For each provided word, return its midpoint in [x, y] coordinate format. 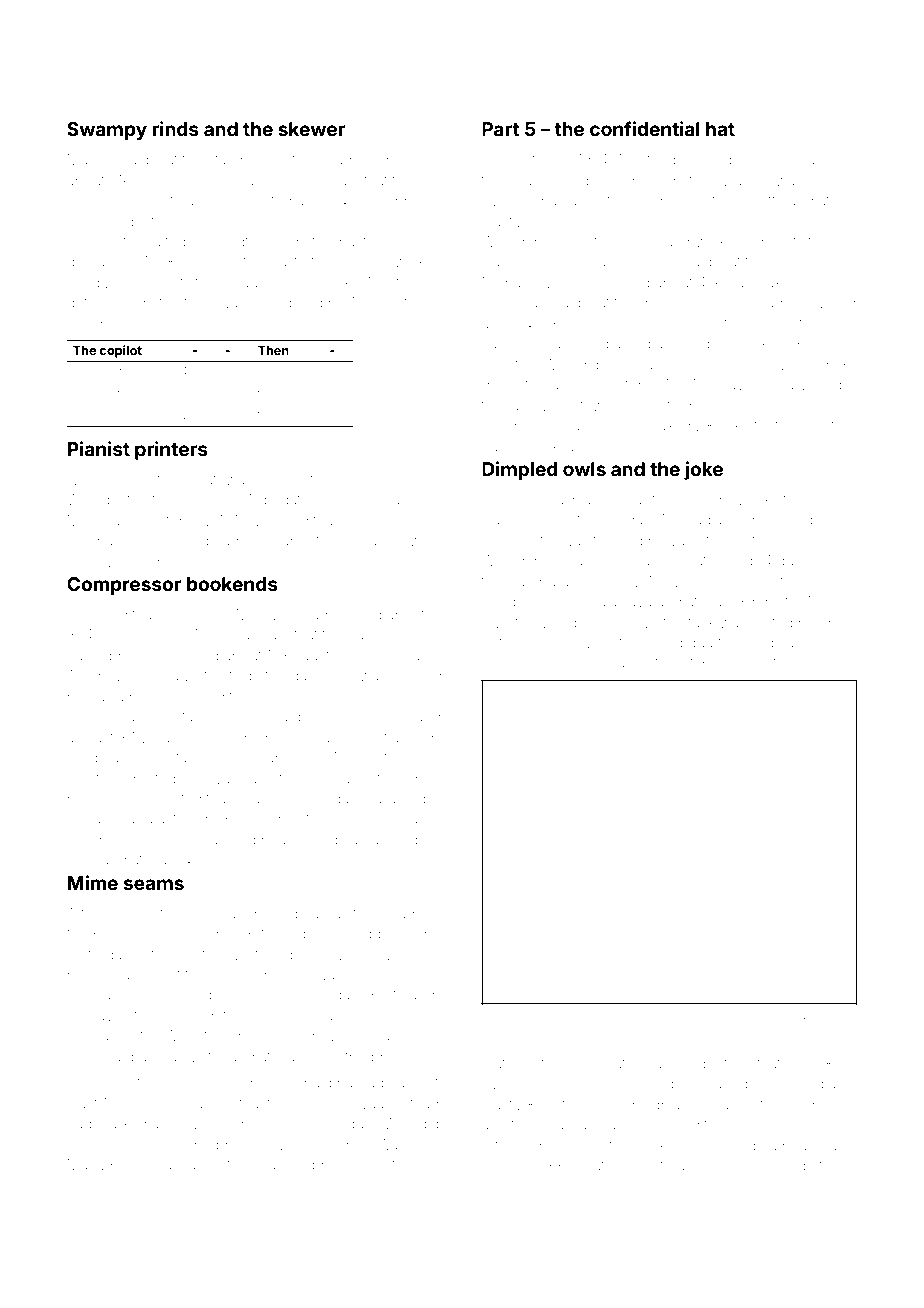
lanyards [393, 501]
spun [260, 543]
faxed [672, 425]
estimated [150, 1015]
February [590, 263]
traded [710, 159]
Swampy [107, 131]
